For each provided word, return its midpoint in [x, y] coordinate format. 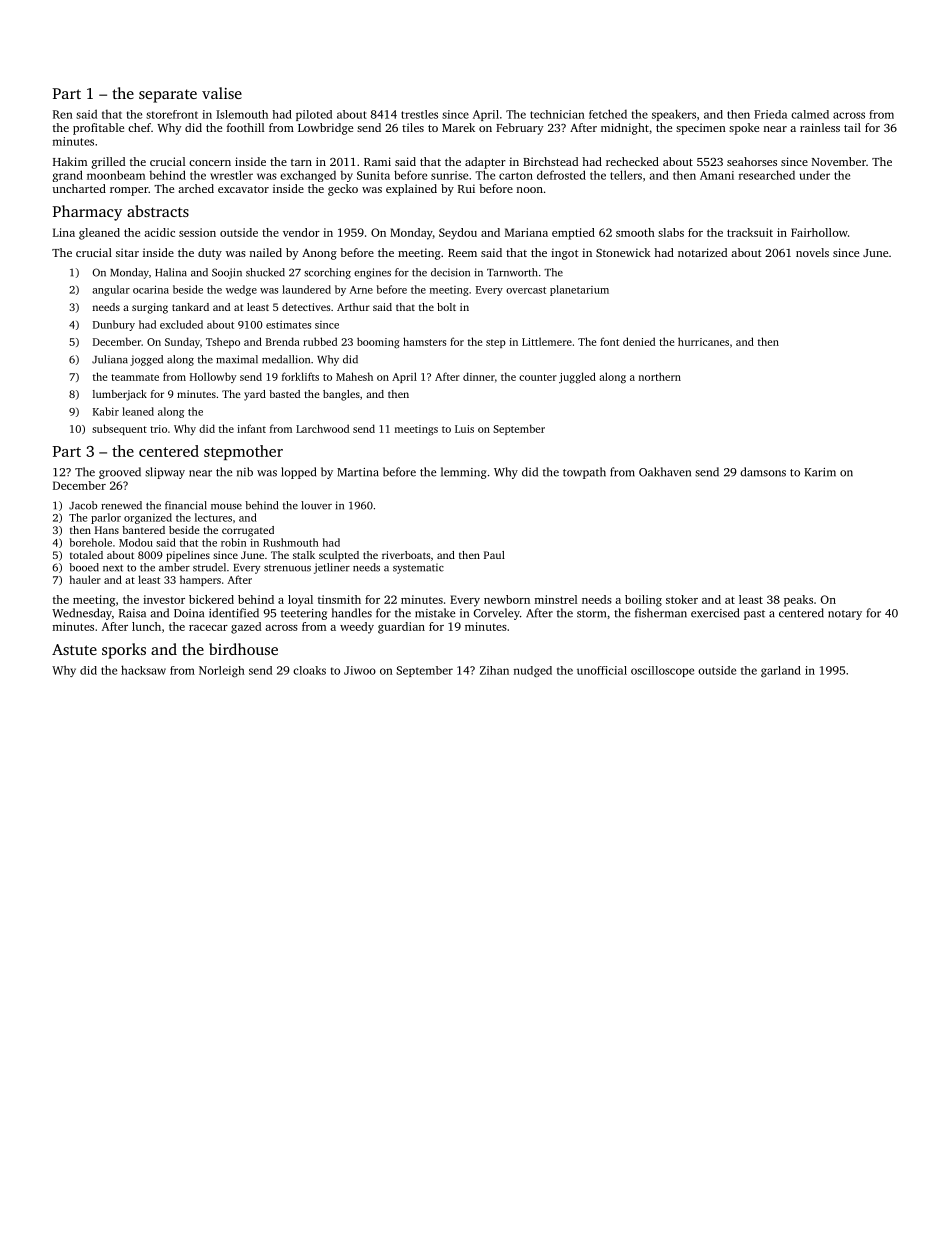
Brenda [283, 341]
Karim [820, 472]
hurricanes [703, 341]
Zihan [494, 670]
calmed [810, 114]
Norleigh [222, 671]
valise [222, 93]
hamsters [424, 341]
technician [557, 114]
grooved [120, 473]
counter [538, 377]
